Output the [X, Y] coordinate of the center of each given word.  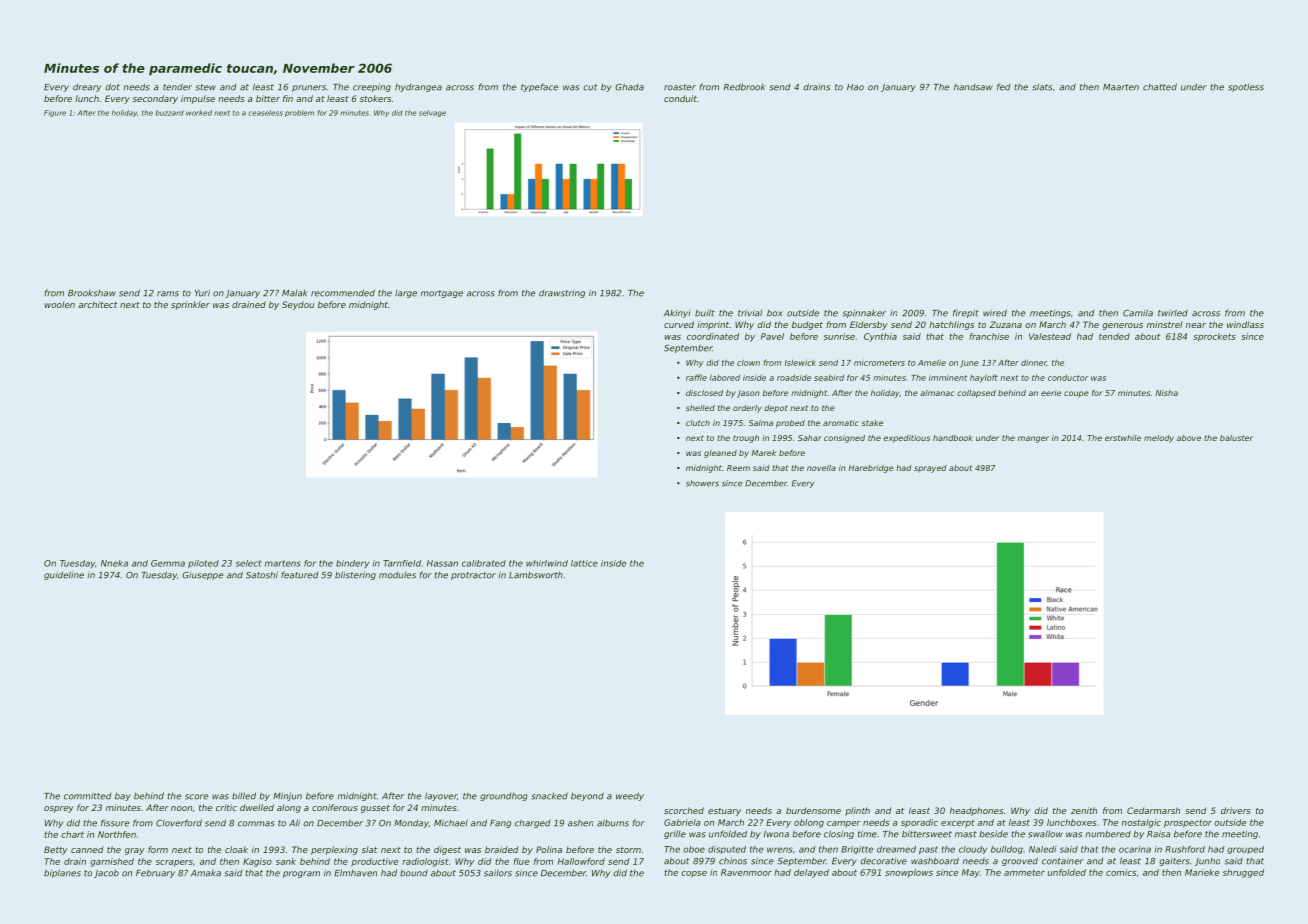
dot [112, 87]
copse [694, 874]
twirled [1173, 313]
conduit [680, 98]
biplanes [62, 873]
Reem [738, 468]
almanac [937, 393]
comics [1121, 872]
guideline [64, 575]
